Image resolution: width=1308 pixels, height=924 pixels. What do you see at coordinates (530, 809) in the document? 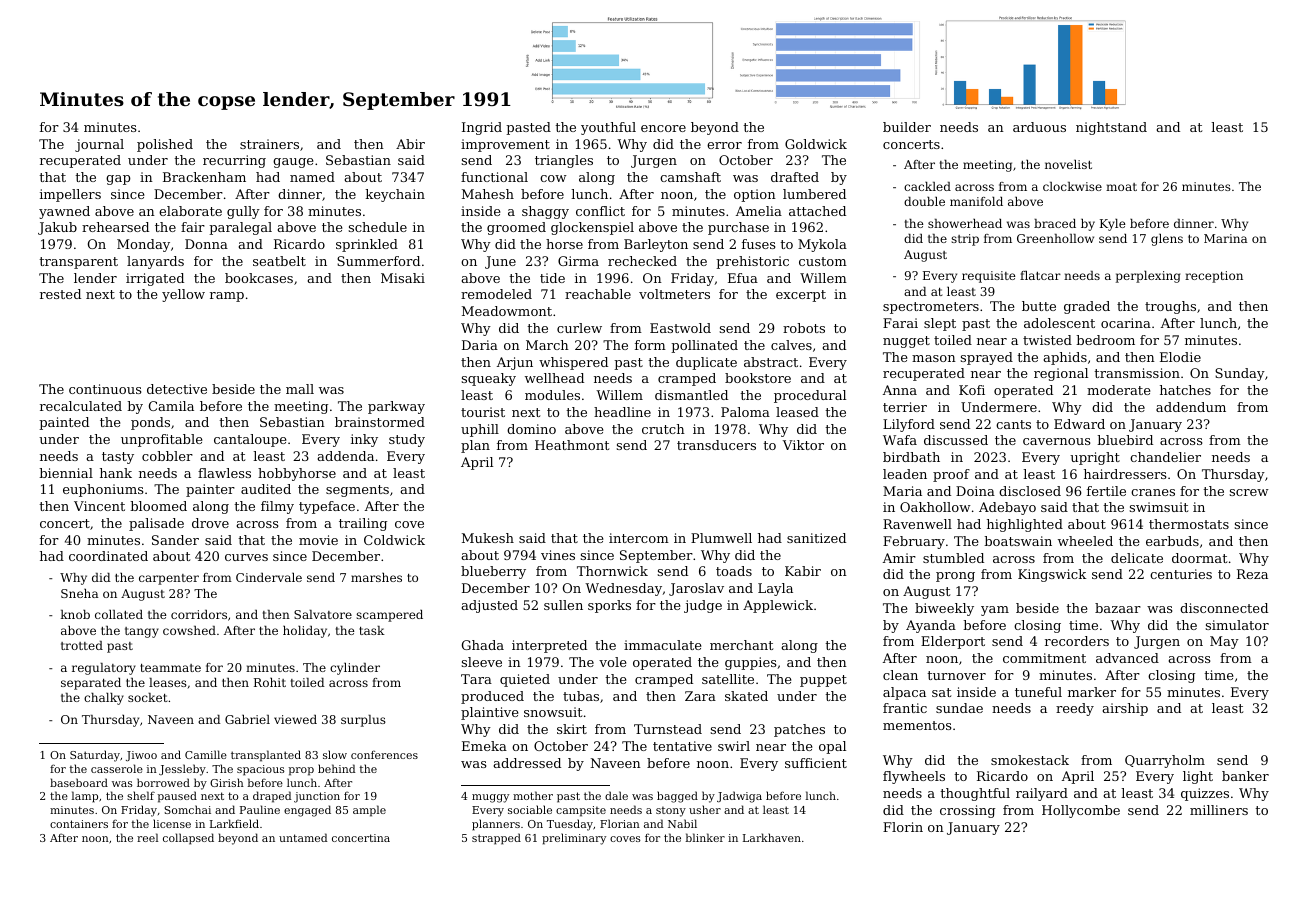
I see `sociable` at bounding box center [530, 809].
